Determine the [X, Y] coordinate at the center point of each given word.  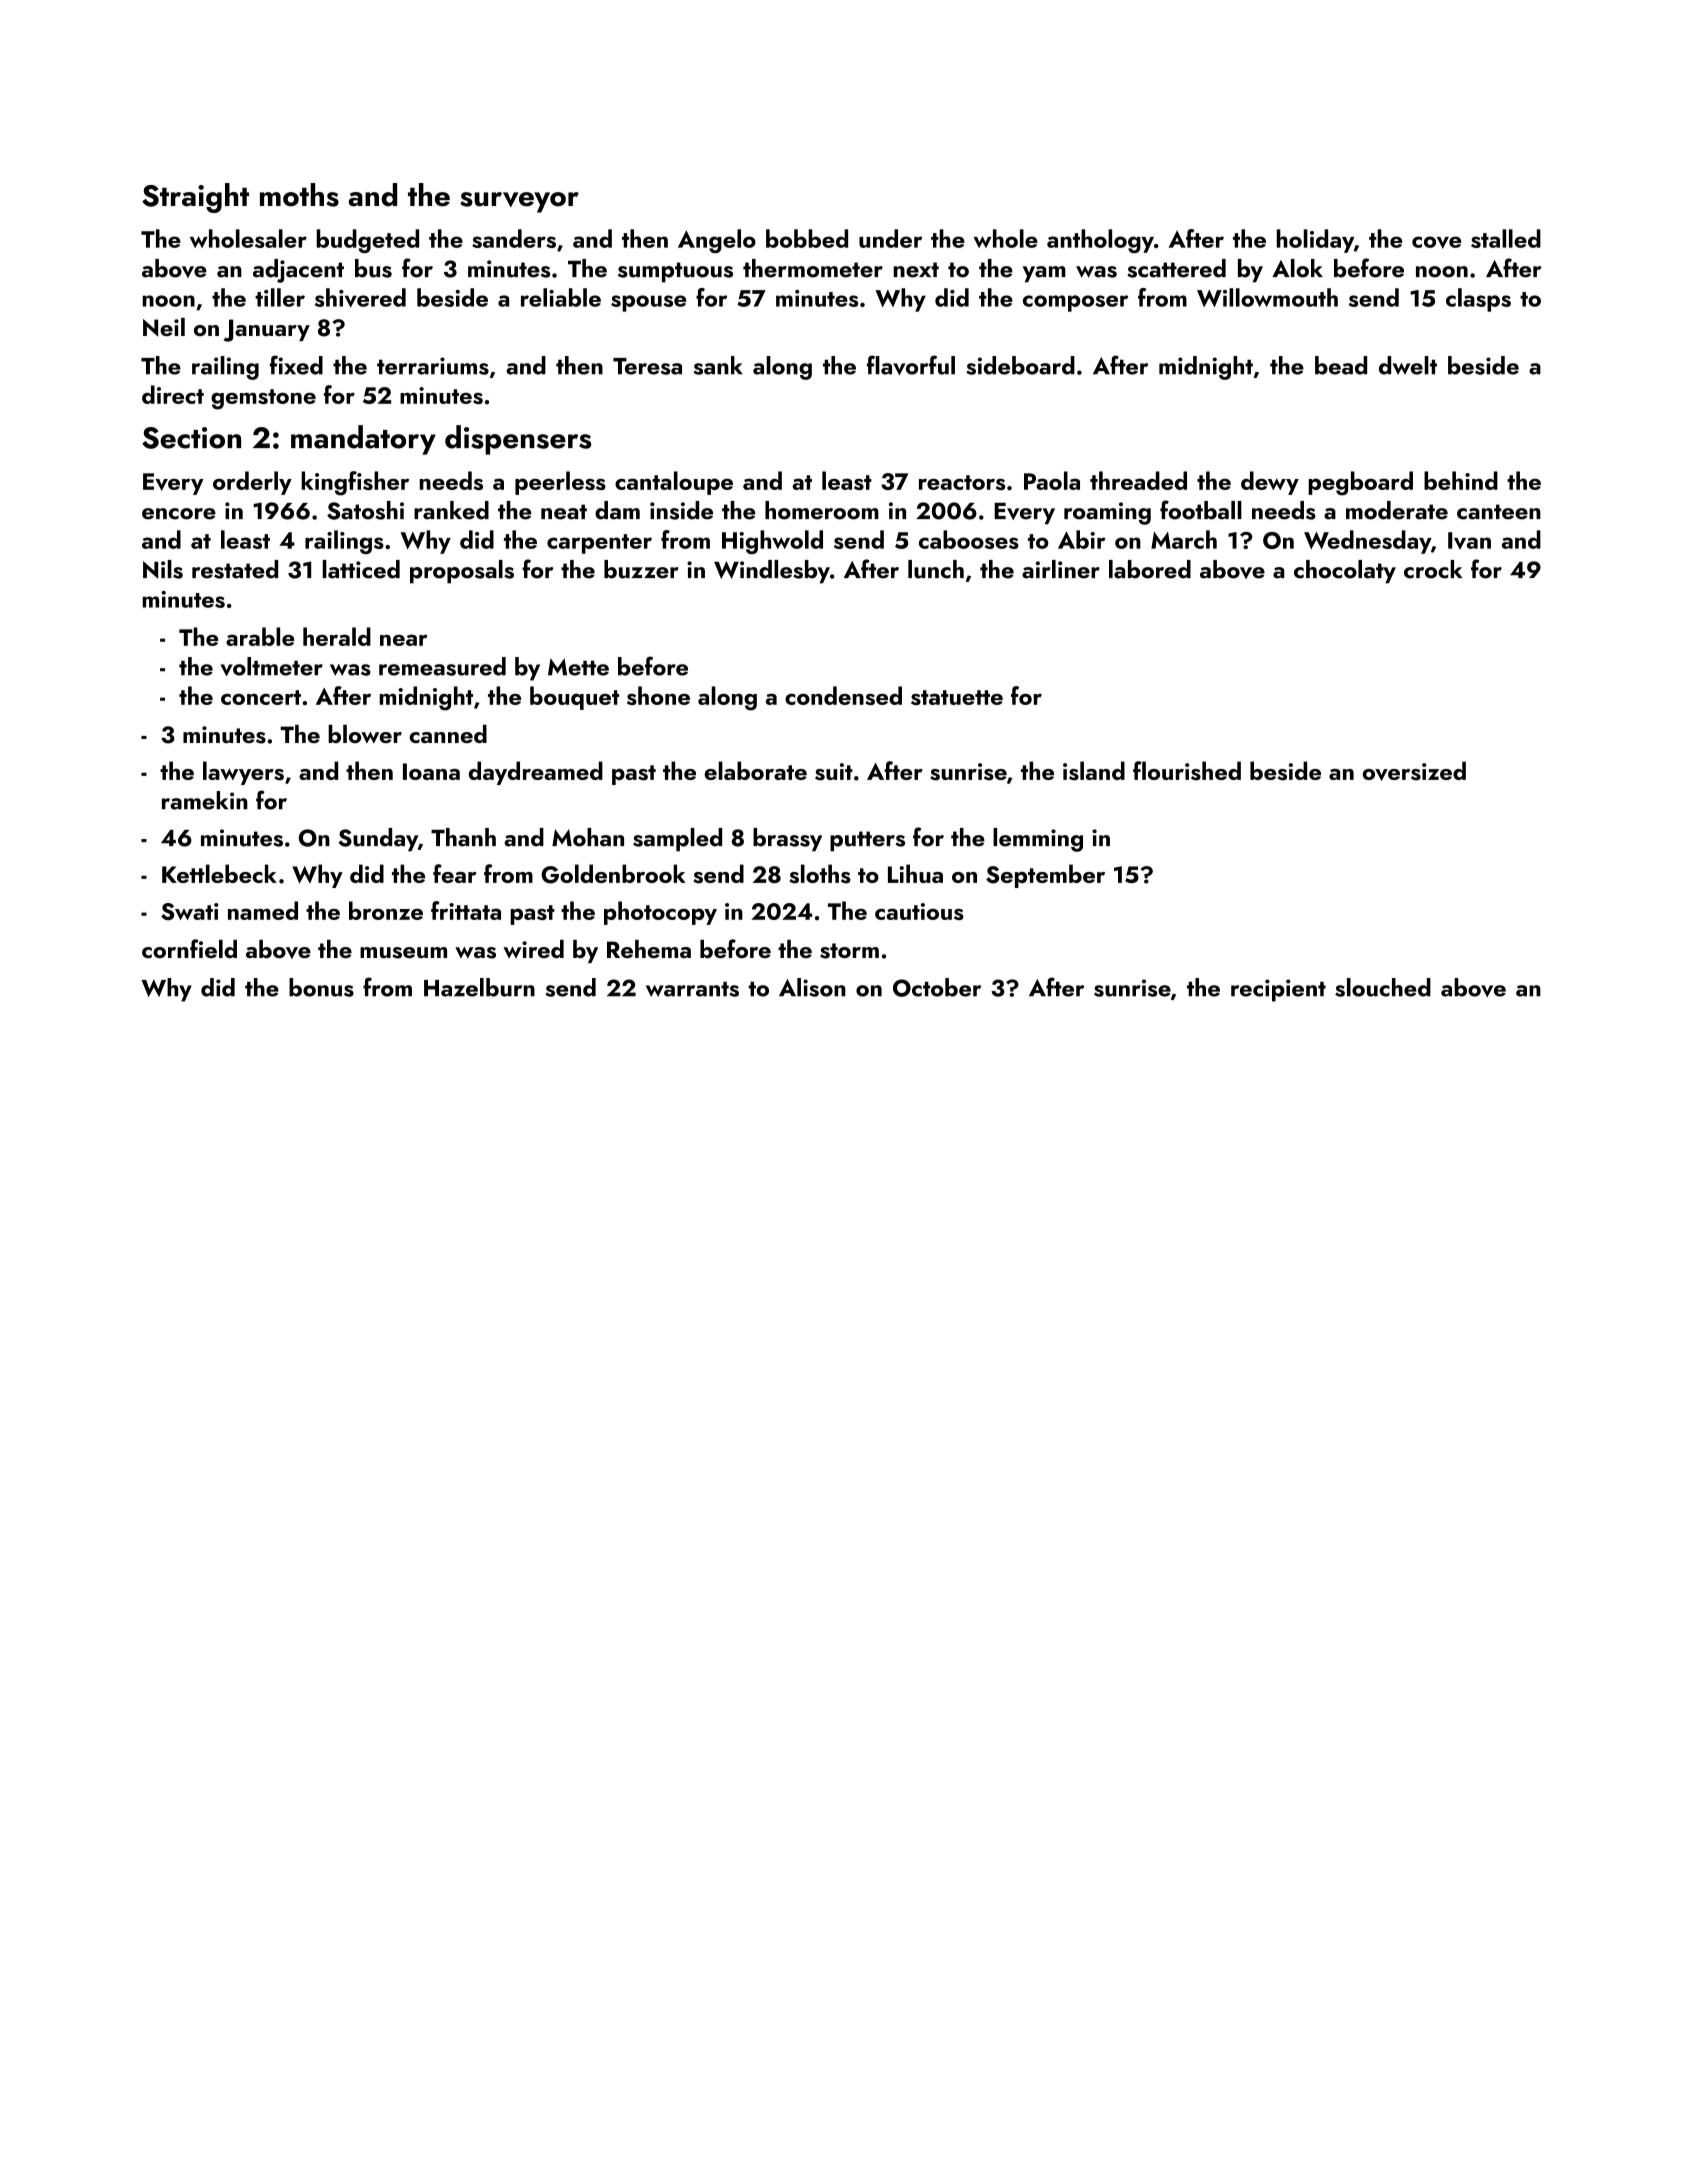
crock [1433, 569]
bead [1341, 365]
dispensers [518, 440]
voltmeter [271, 666]
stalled [1506, 238]
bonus [321, 987]
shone [658, 695]
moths [299, 195]
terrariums [433, 366]
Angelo [717, 241]
